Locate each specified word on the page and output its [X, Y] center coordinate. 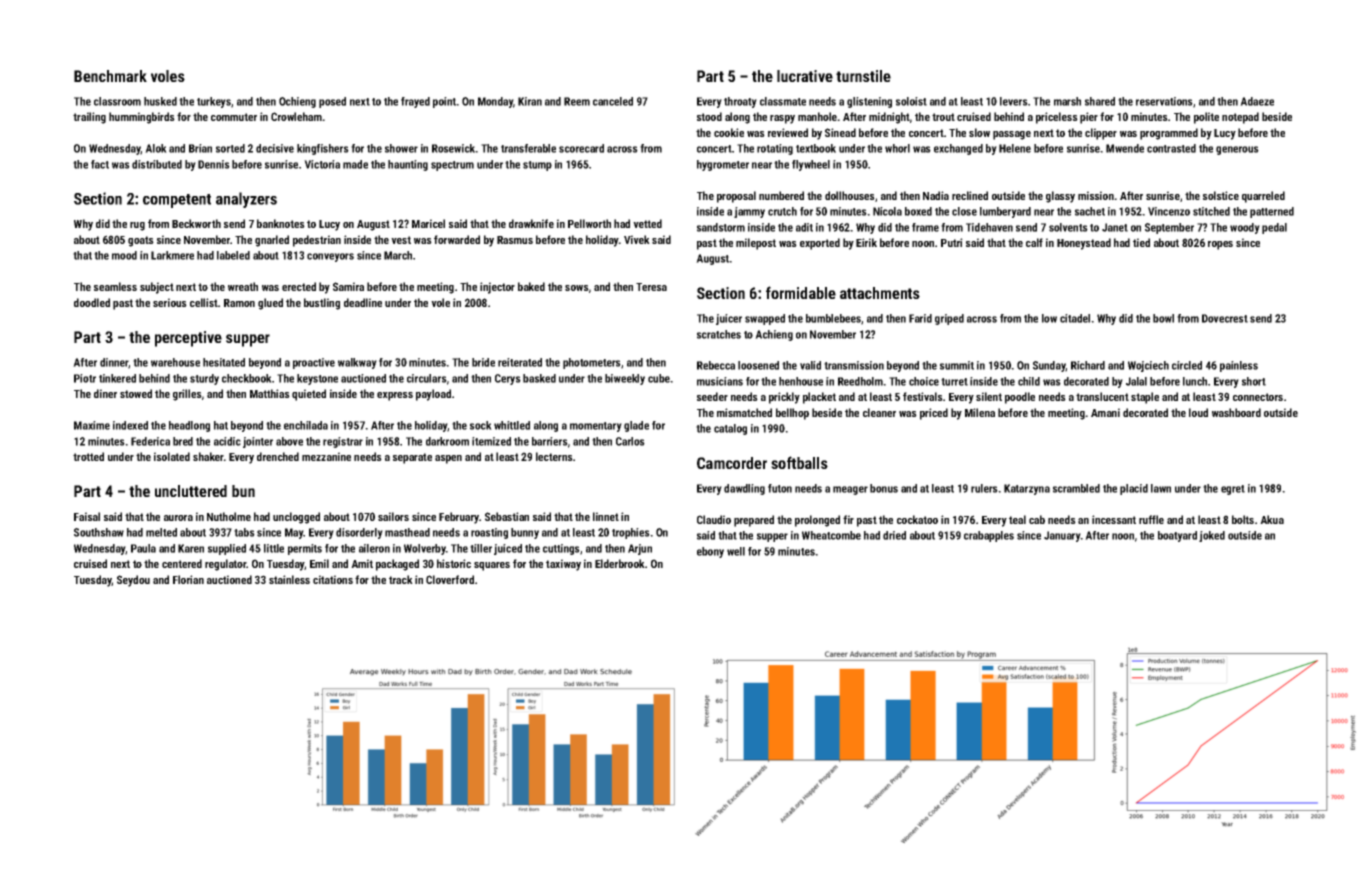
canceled [613, 101]
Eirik [866, 242]
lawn [1161, 488]
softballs [799, 462]
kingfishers [323, 149]
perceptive [188, 339]
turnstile [863, 76]
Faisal [87, 516]
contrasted [1171, 148]
